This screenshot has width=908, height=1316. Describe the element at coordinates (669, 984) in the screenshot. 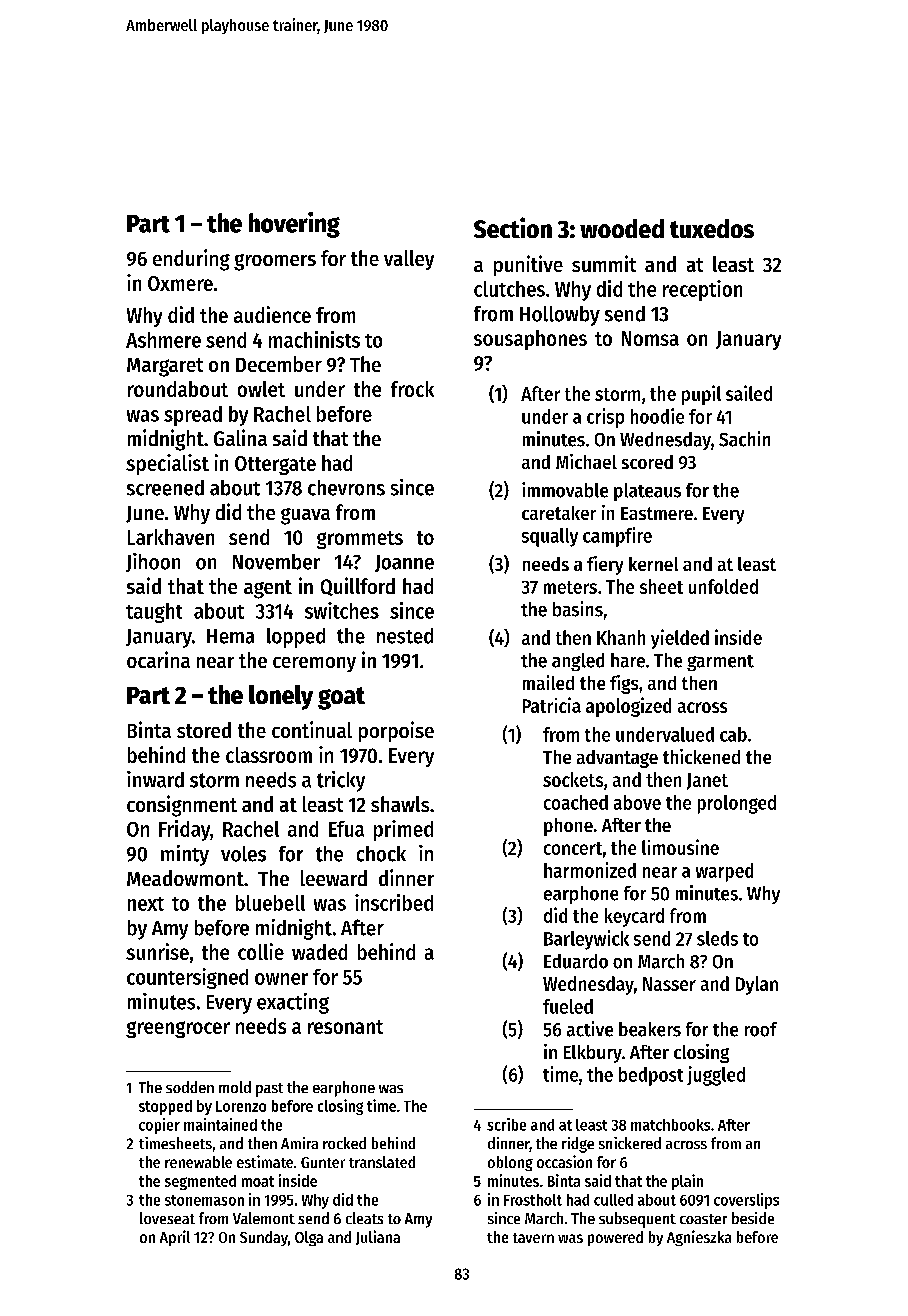

I see `Nasser` at that location.
